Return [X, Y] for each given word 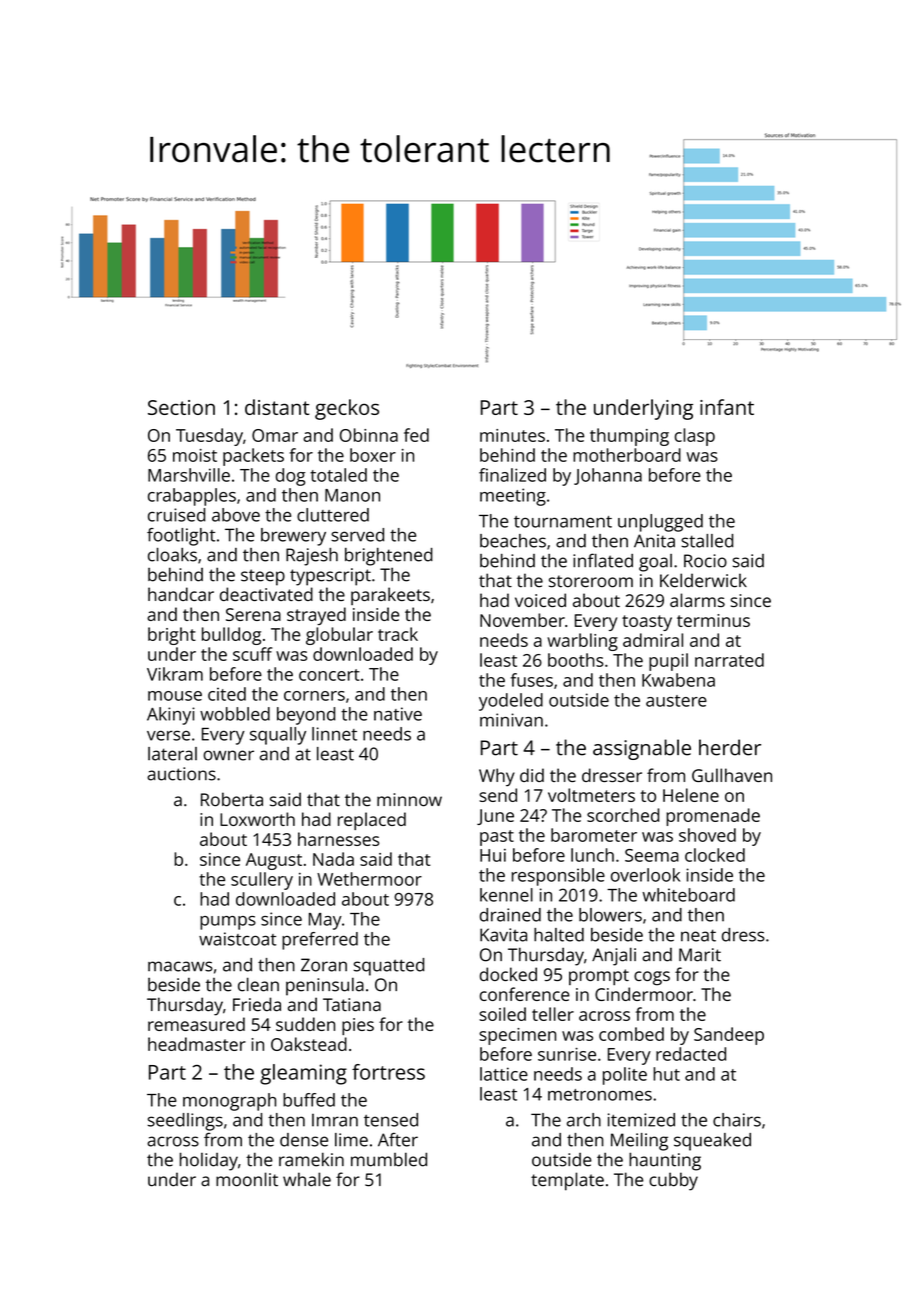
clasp [695, 437]
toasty [647, 623]
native [398, 714]
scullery [262, 881]
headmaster [197, 1044]
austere [676, 701]
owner [228, 755]
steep [263, 577]
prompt [599, 977]
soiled [502, 1014]
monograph [229, 1102]
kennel [506, 895]
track [398, 634]
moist [195, 455]
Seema [652, 855]
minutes [512, 435]
